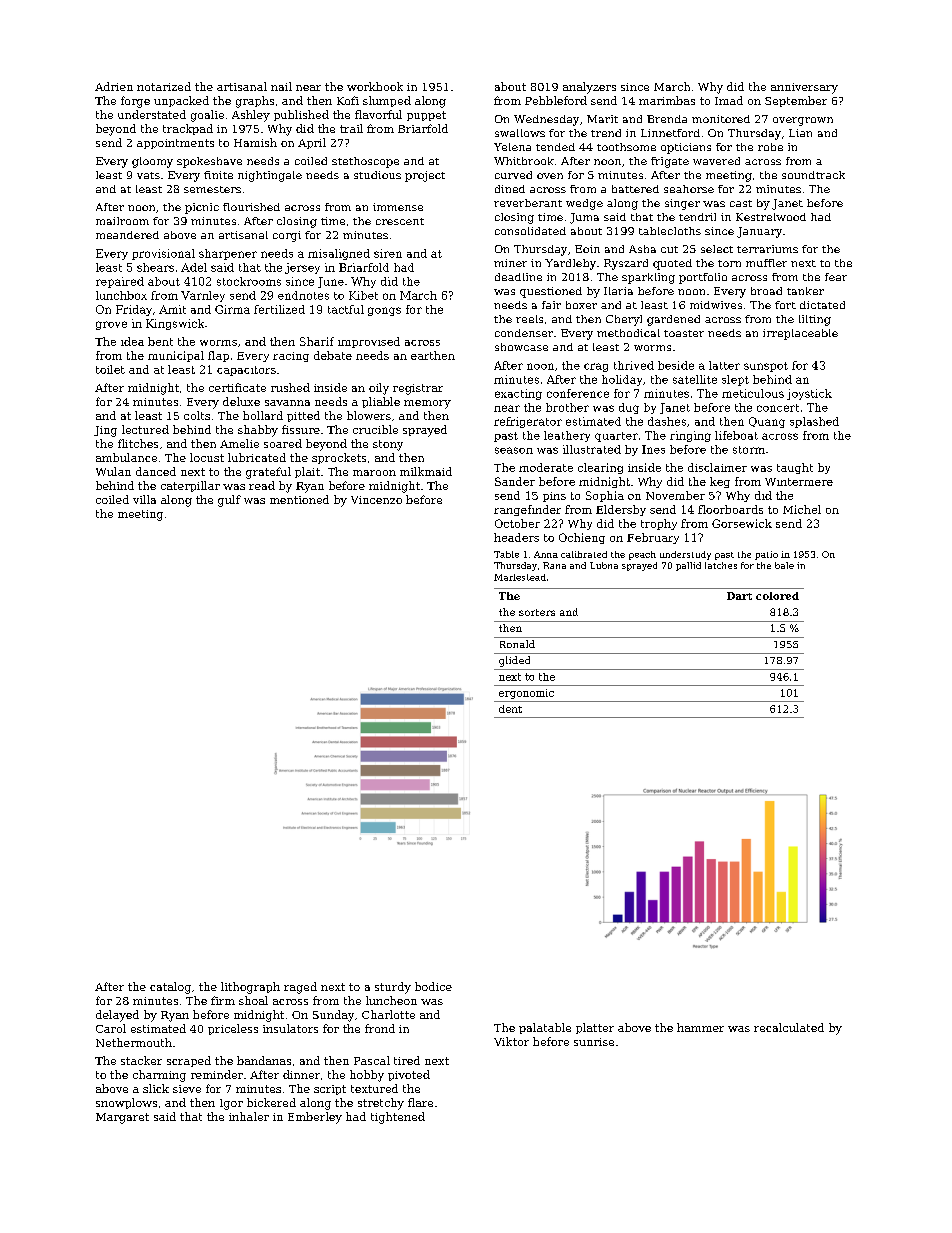 This document has height=1233, width=952. I want to click on Vincenzo, so click(376, 500).
